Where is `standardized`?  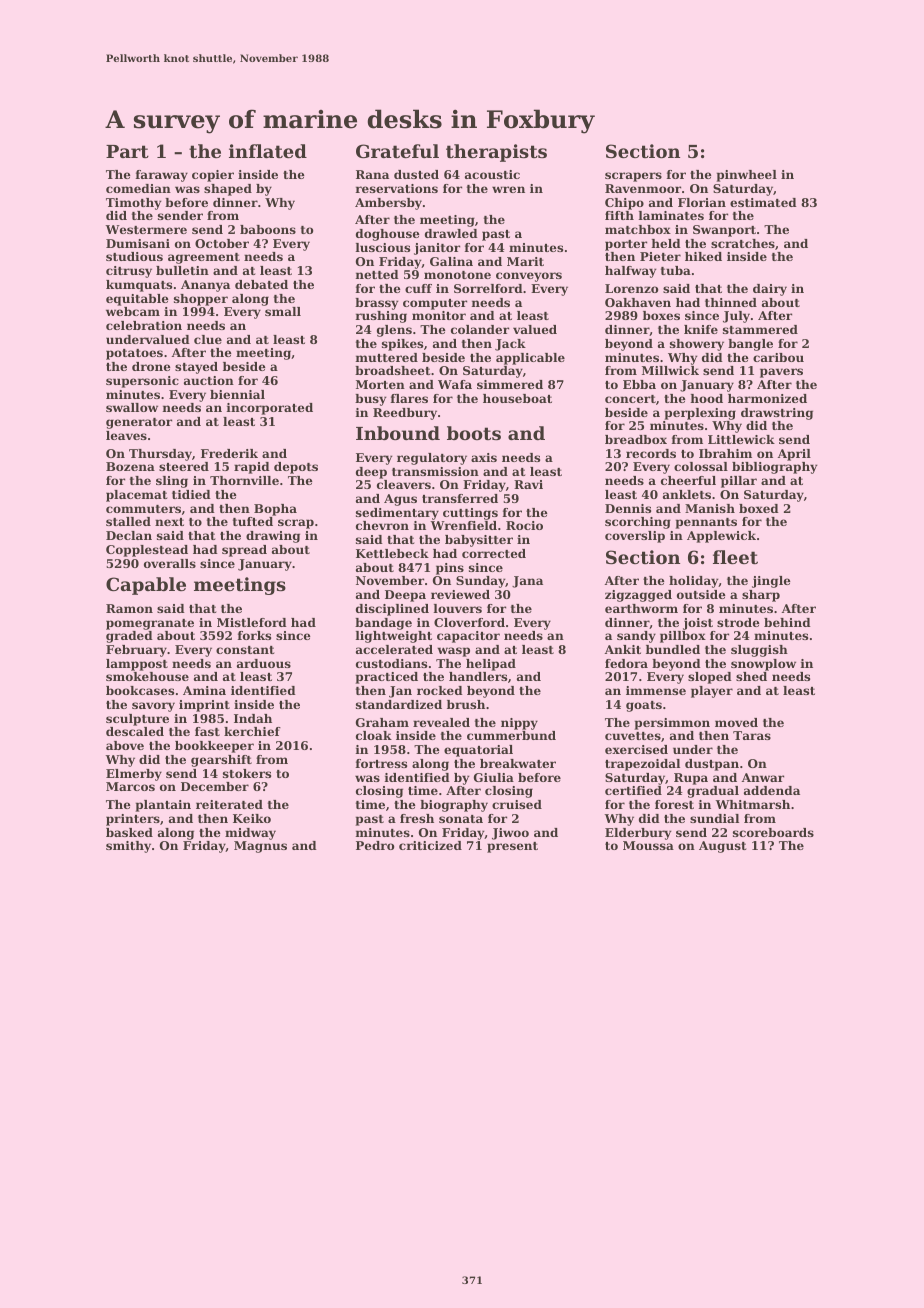 standardized is located at coordinates (399, 704).
